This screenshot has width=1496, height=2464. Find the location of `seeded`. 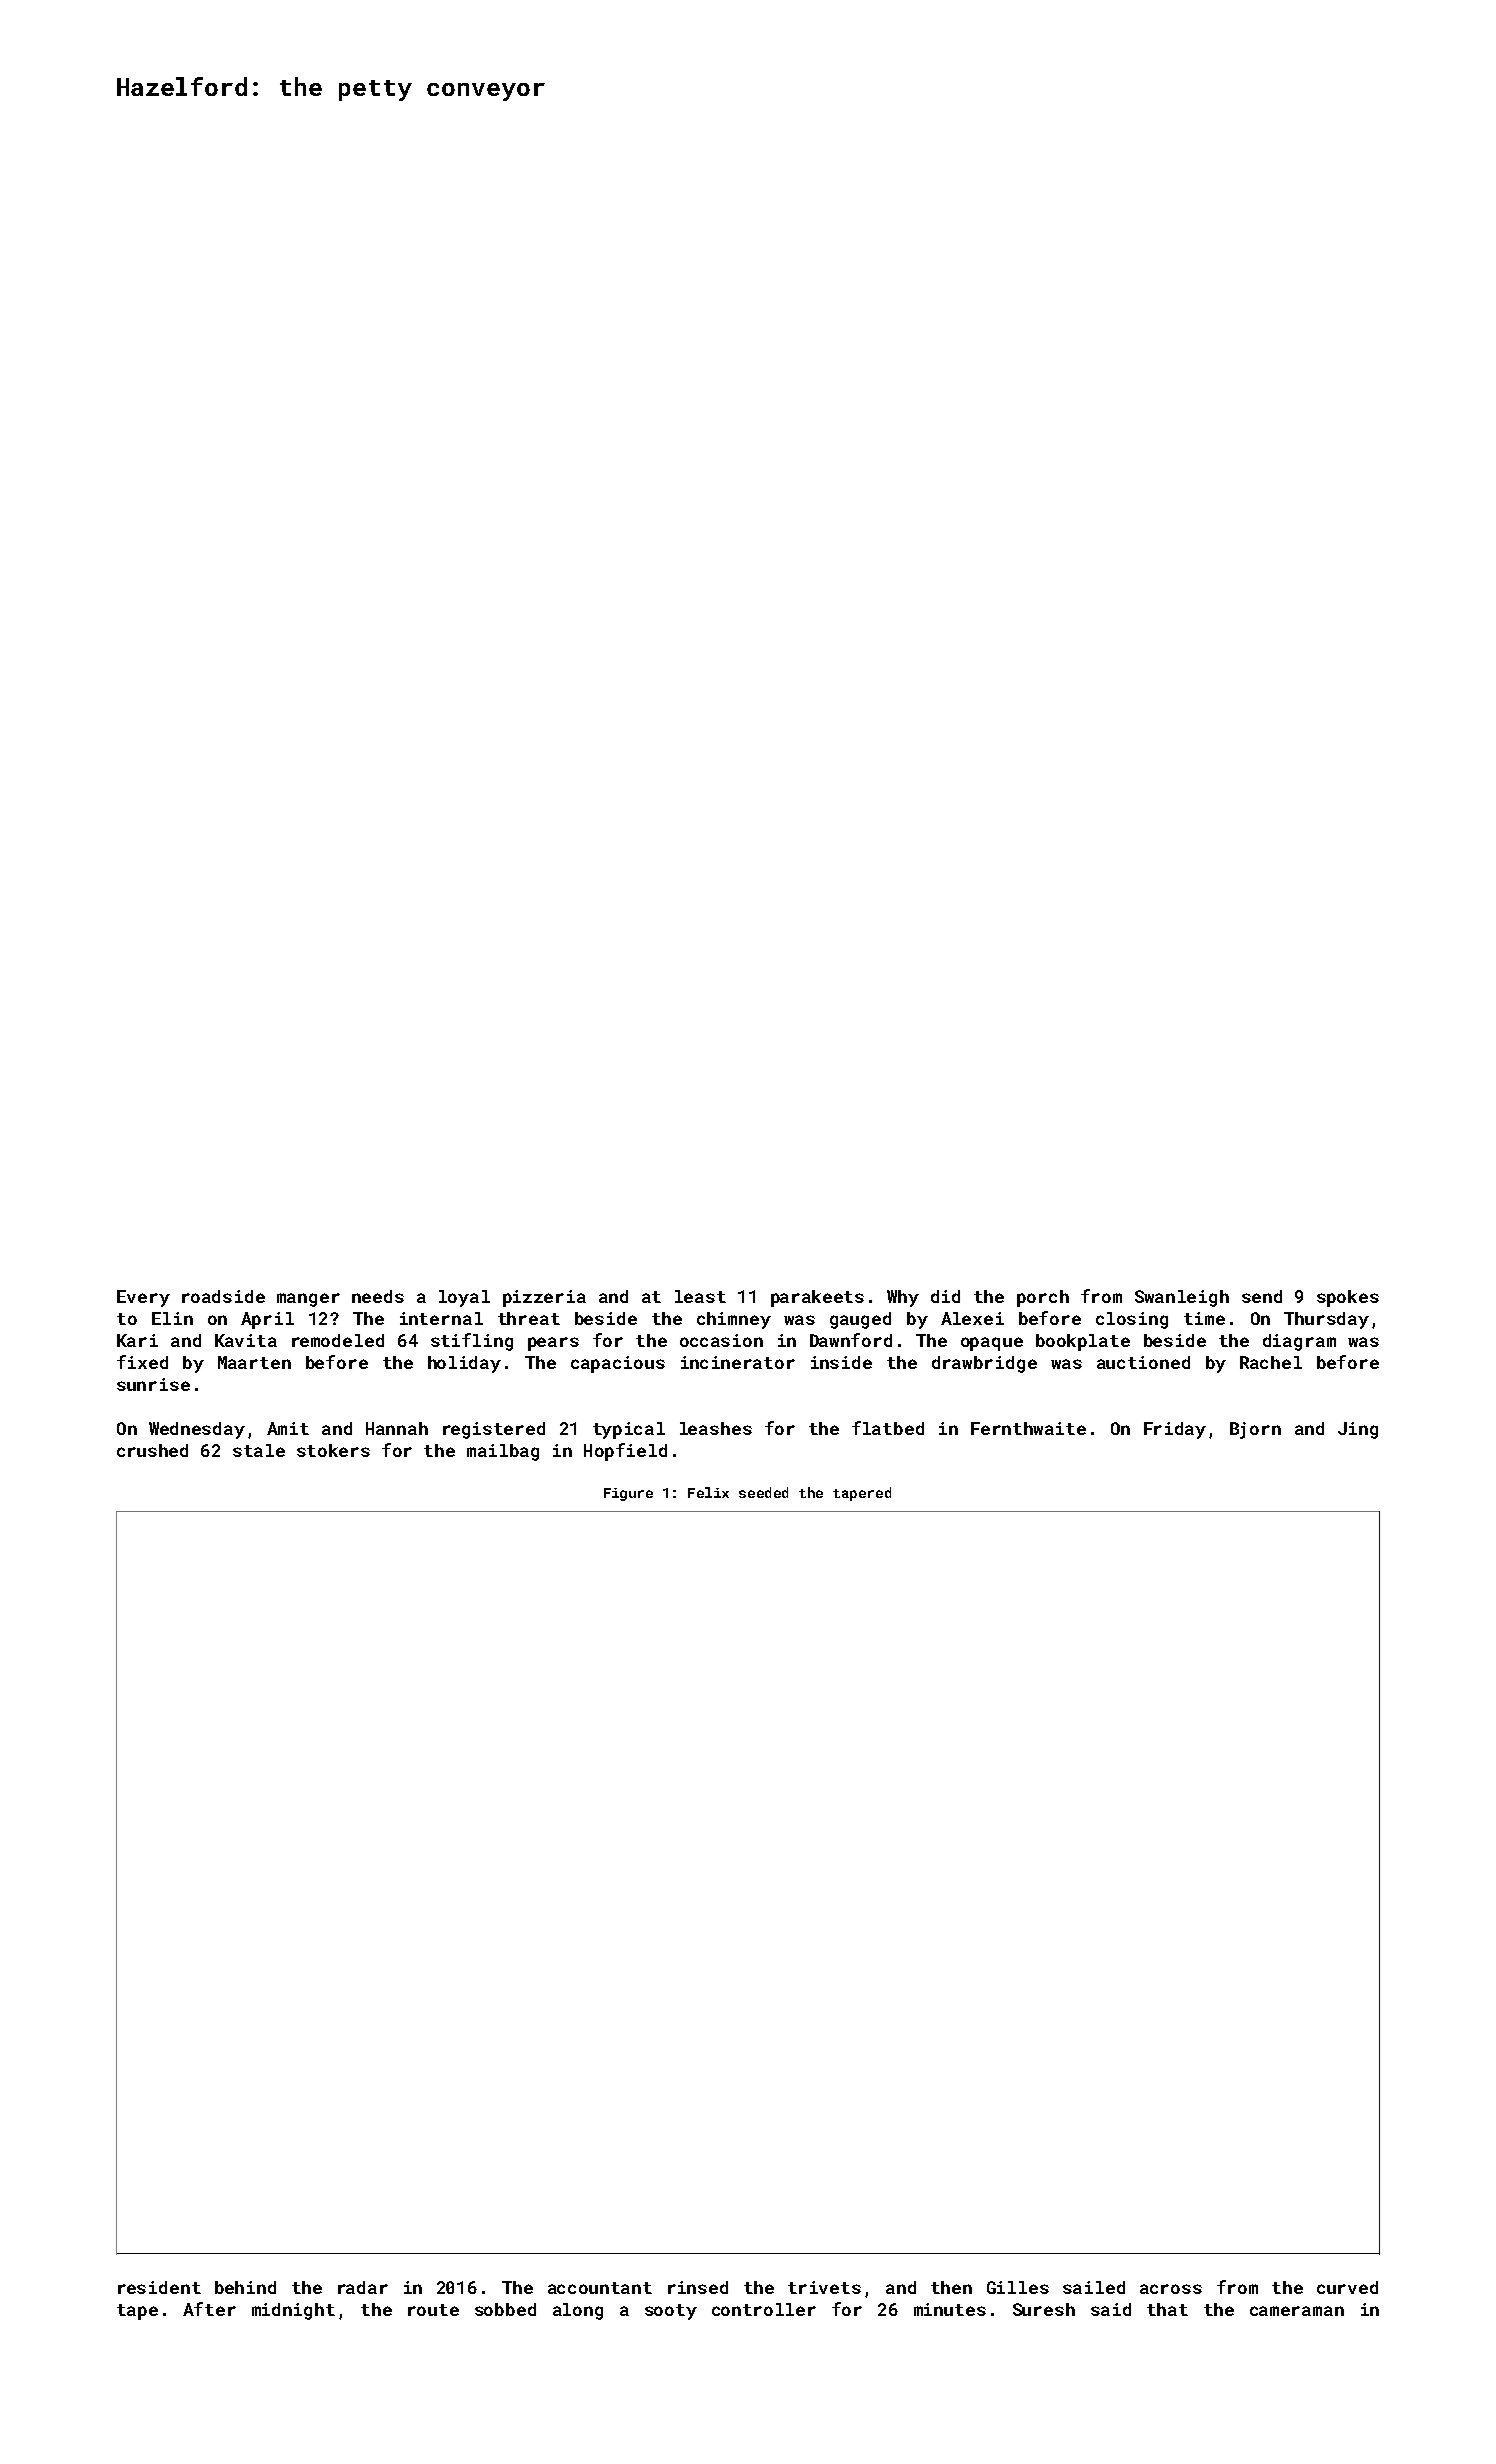

seeded is located at coordinates (763, 1492).
